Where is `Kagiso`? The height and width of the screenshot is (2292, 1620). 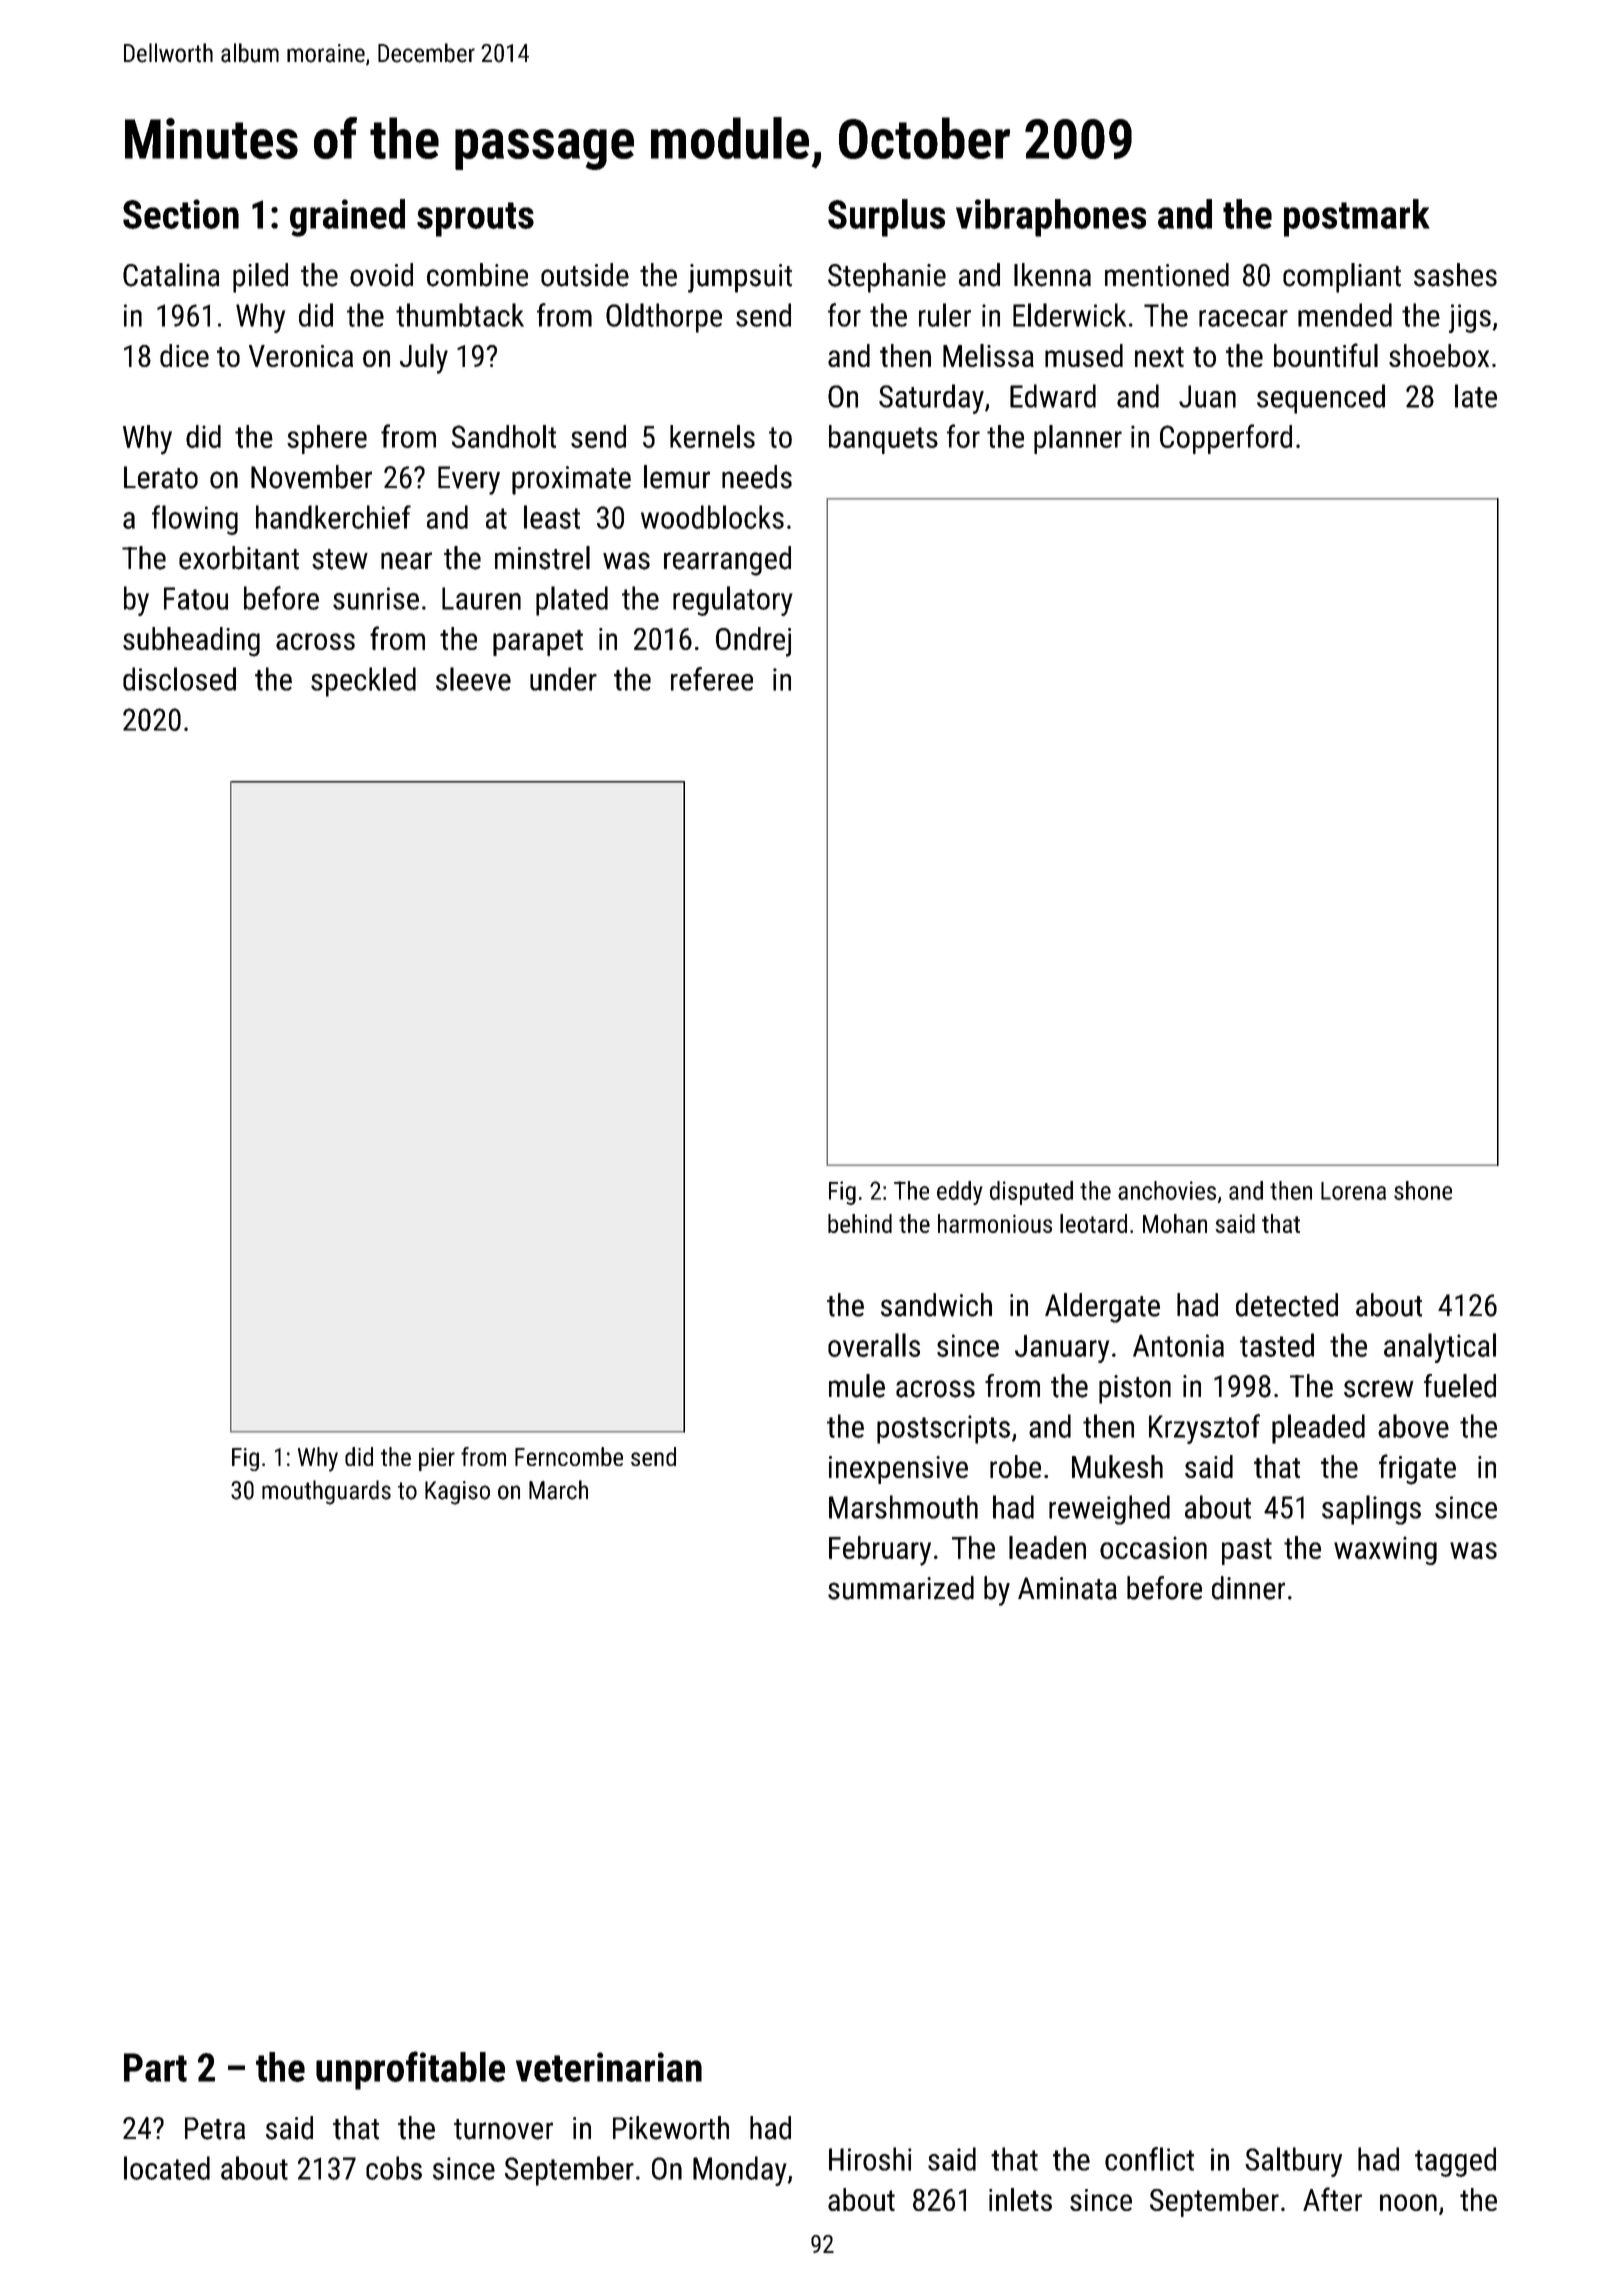 Kagiso is located at coordinates (457, 1493).
